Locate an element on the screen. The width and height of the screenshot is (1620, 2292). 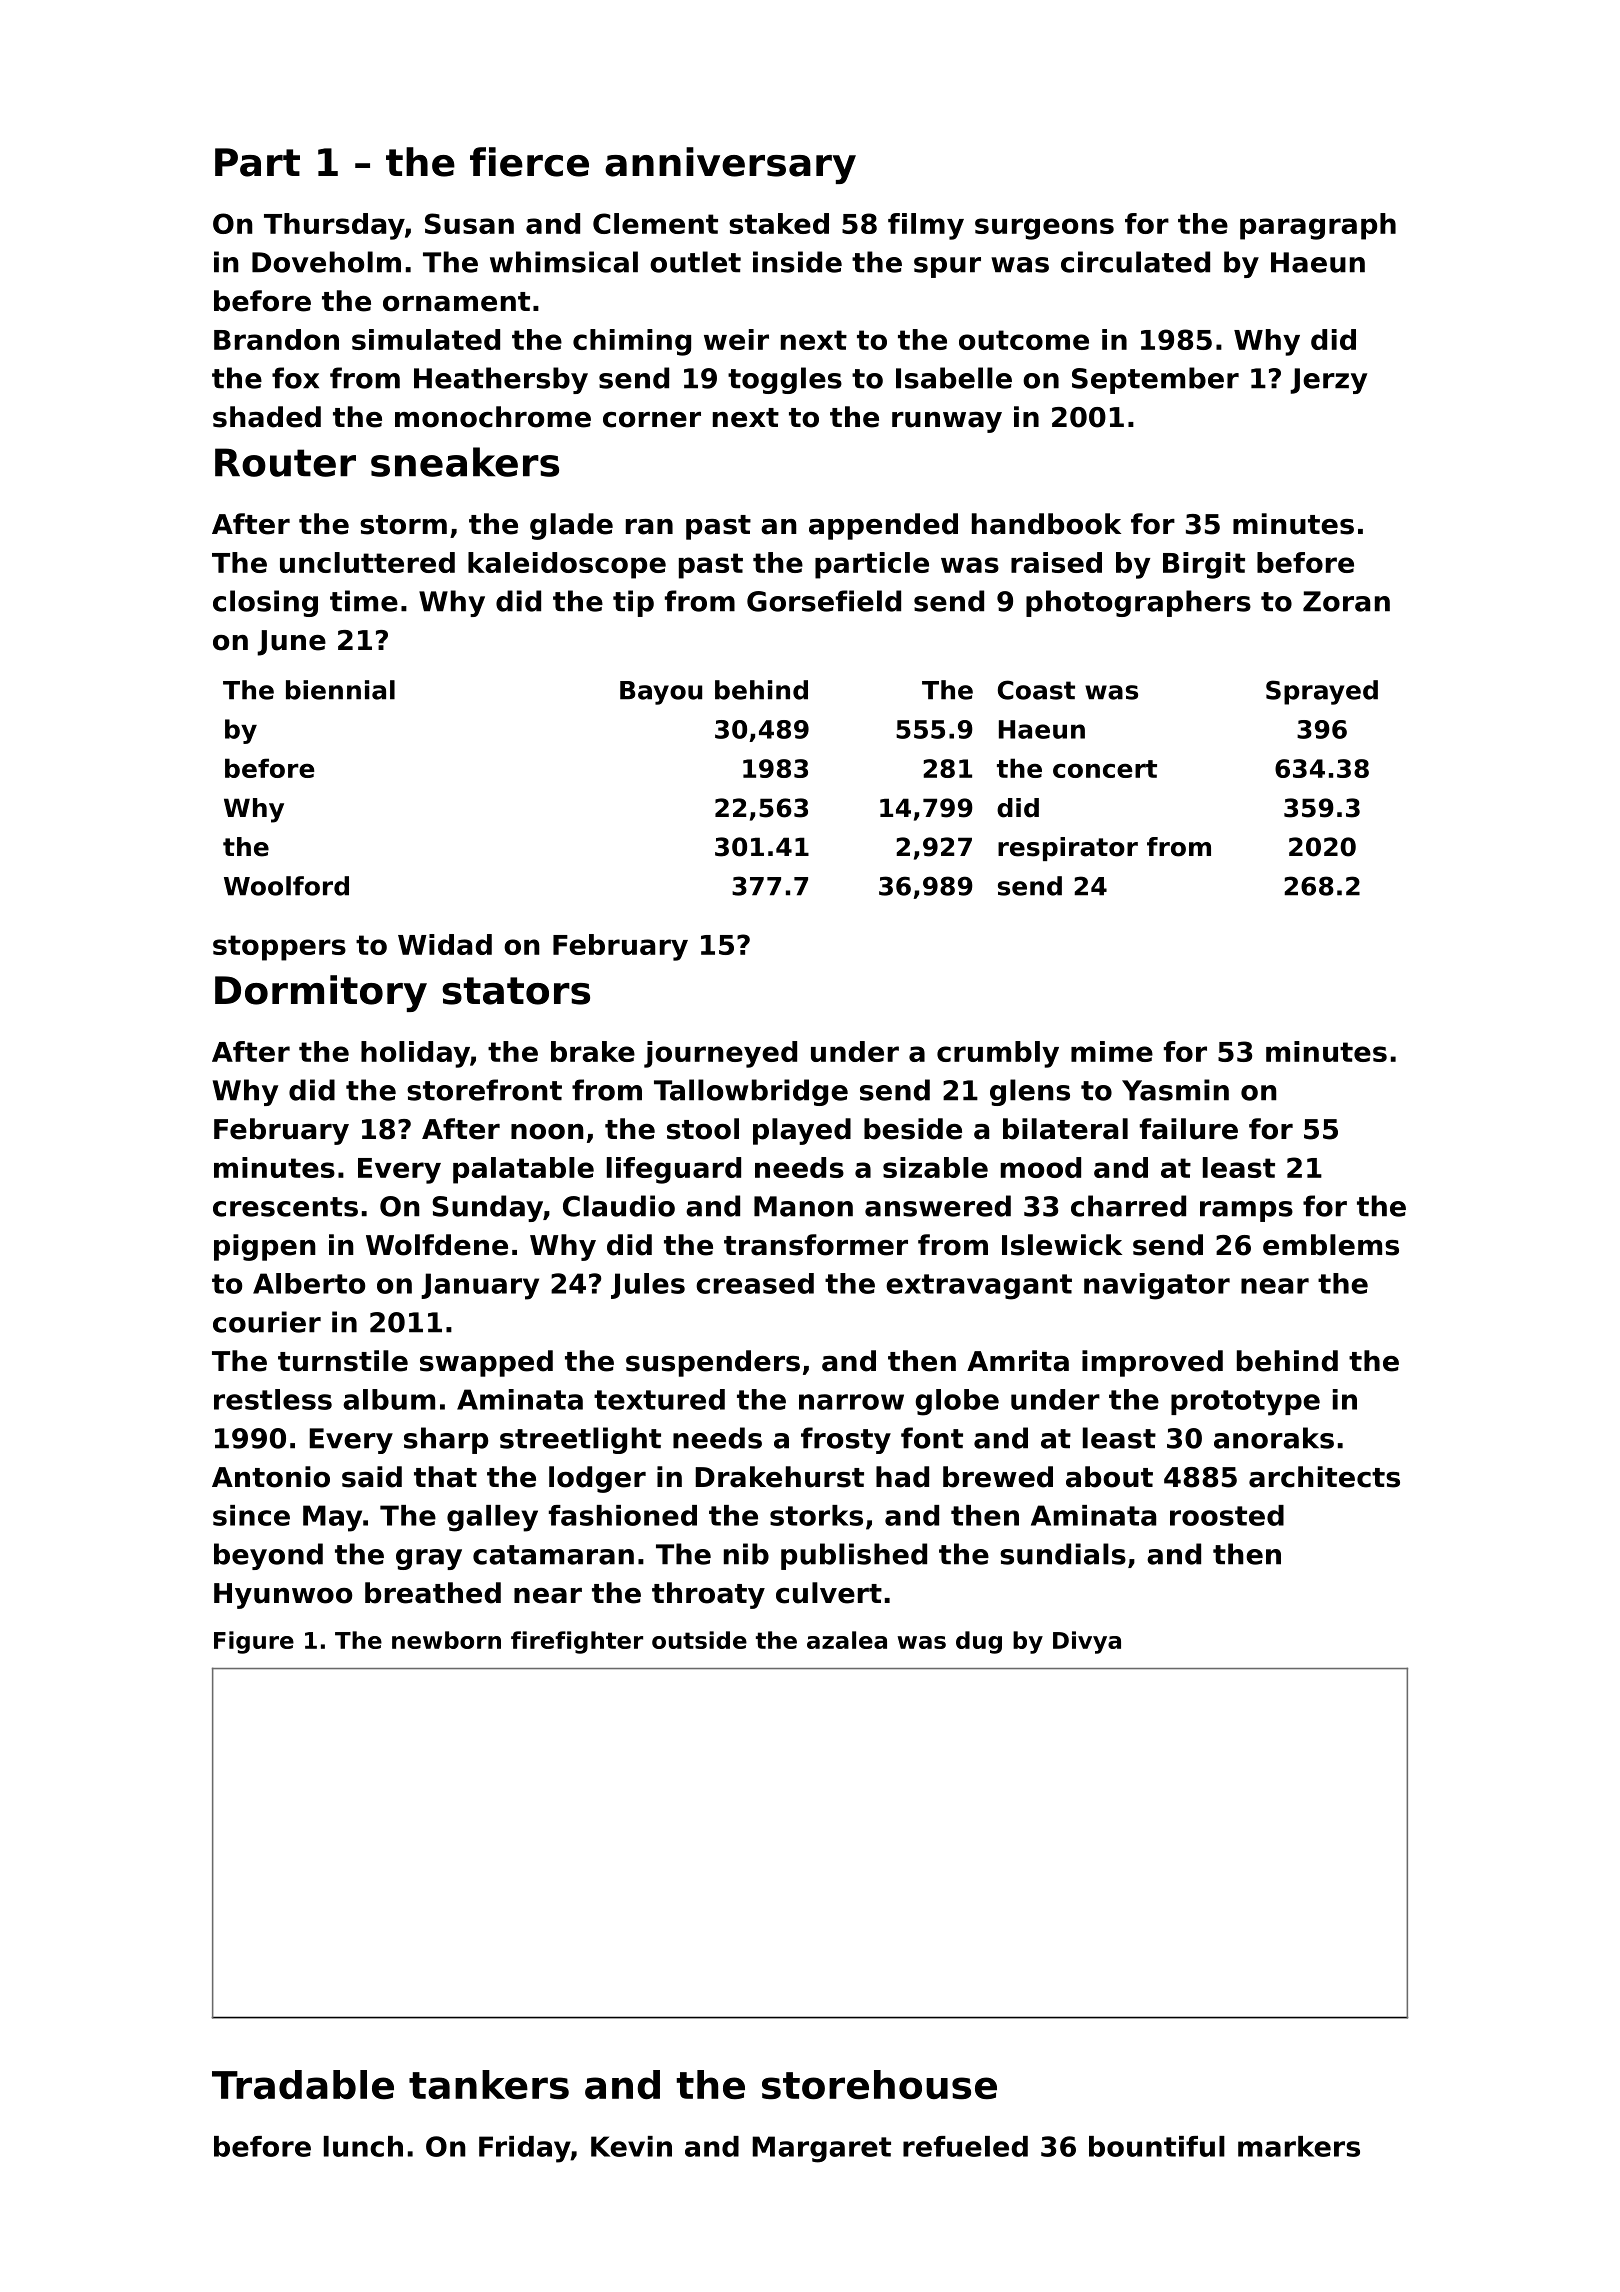
Tradable is located at coordinates (303, 2085).
